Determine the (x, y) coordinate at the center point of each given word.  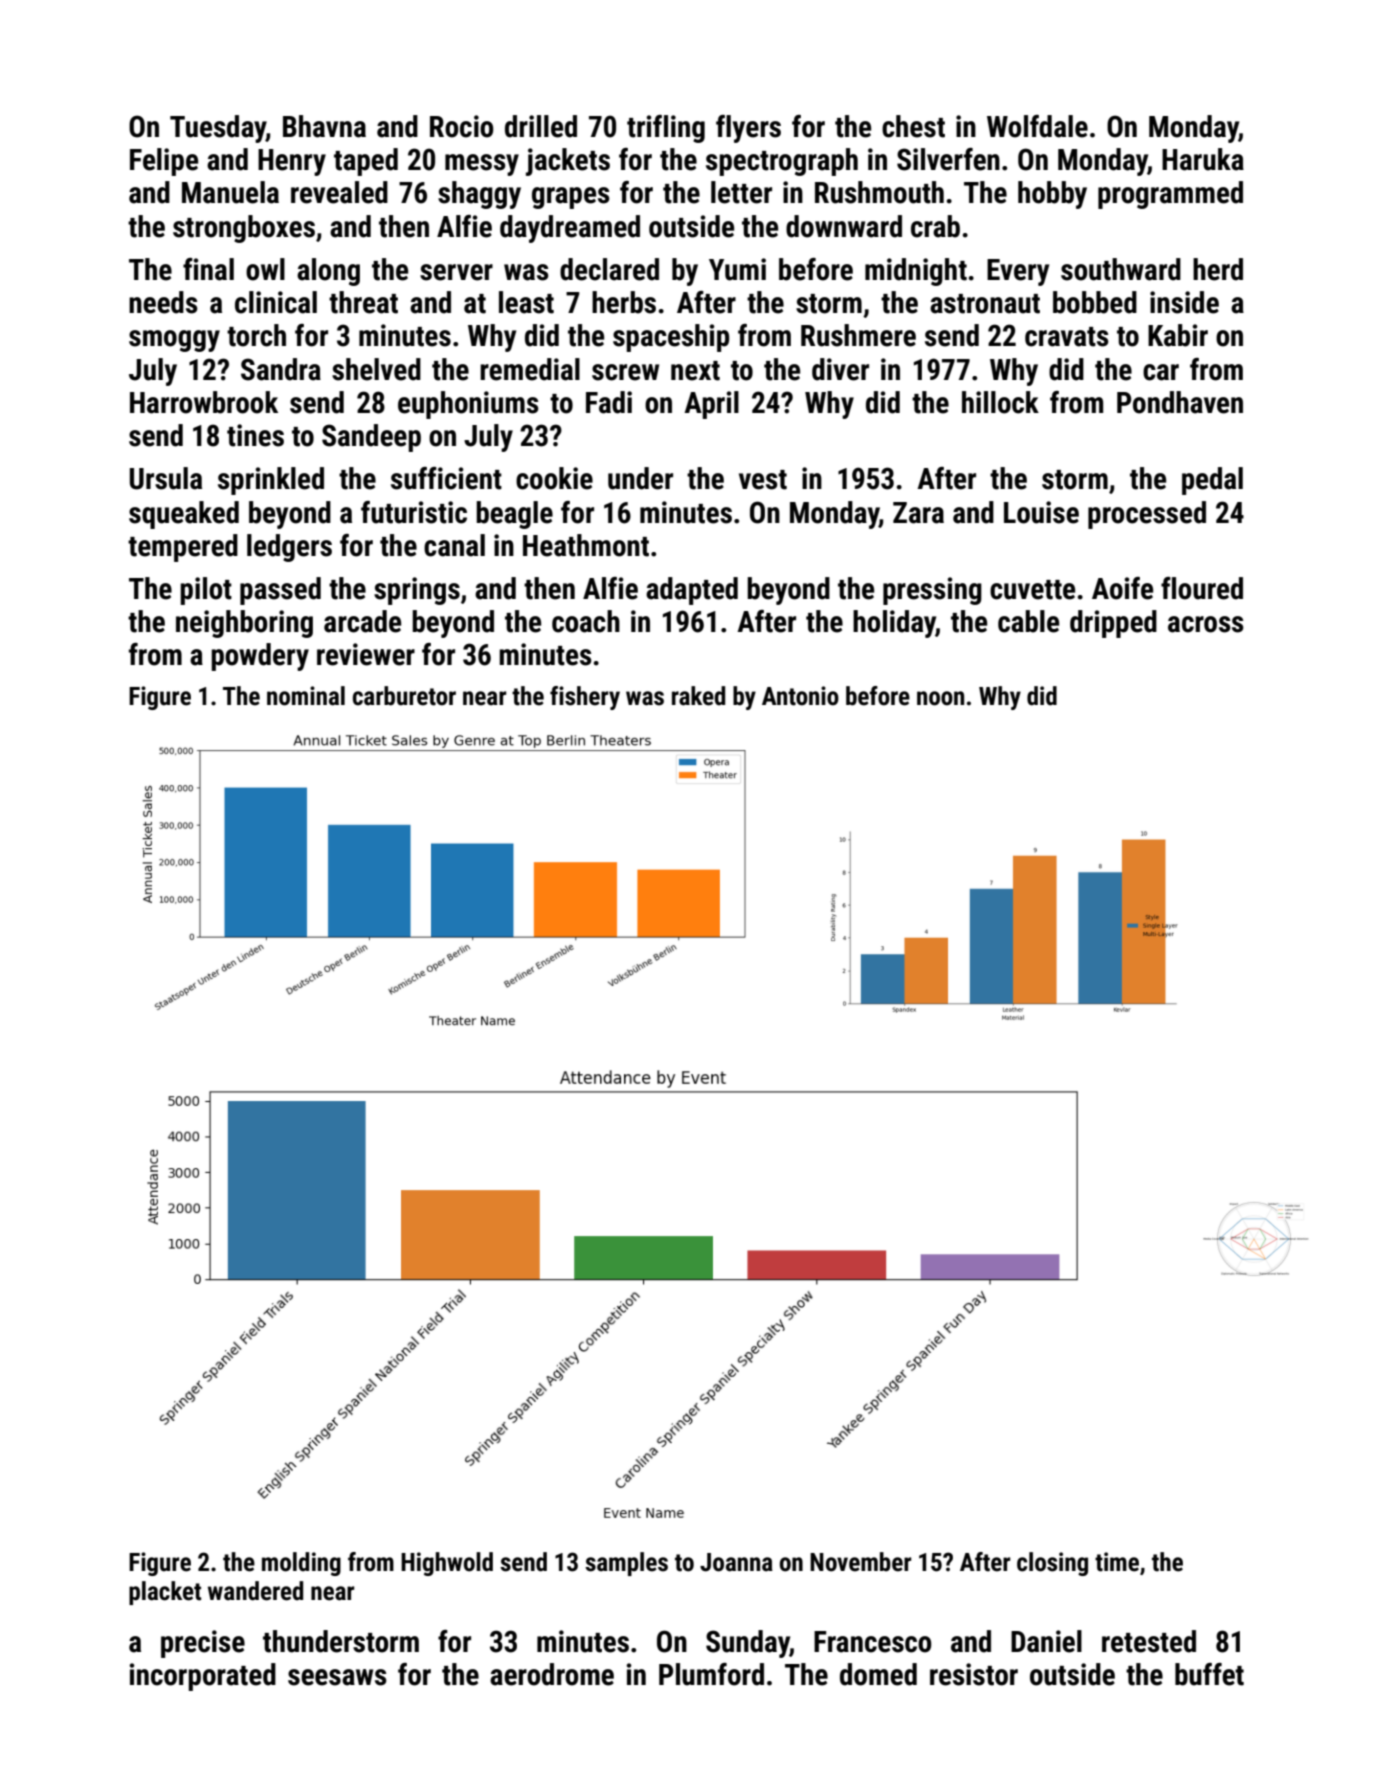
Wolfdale (1037, 126)
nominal (306, 696)
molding (301, 1564)
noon (940, 698)
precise (203, 1644)
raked (698, 696)
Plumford (711, 1674)
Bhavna (324, 126)
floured (1202, 588)
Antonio (800, 696)
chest (913, 126)
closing (1052, 1564)
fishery (585, 698)
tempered (183, 548)
